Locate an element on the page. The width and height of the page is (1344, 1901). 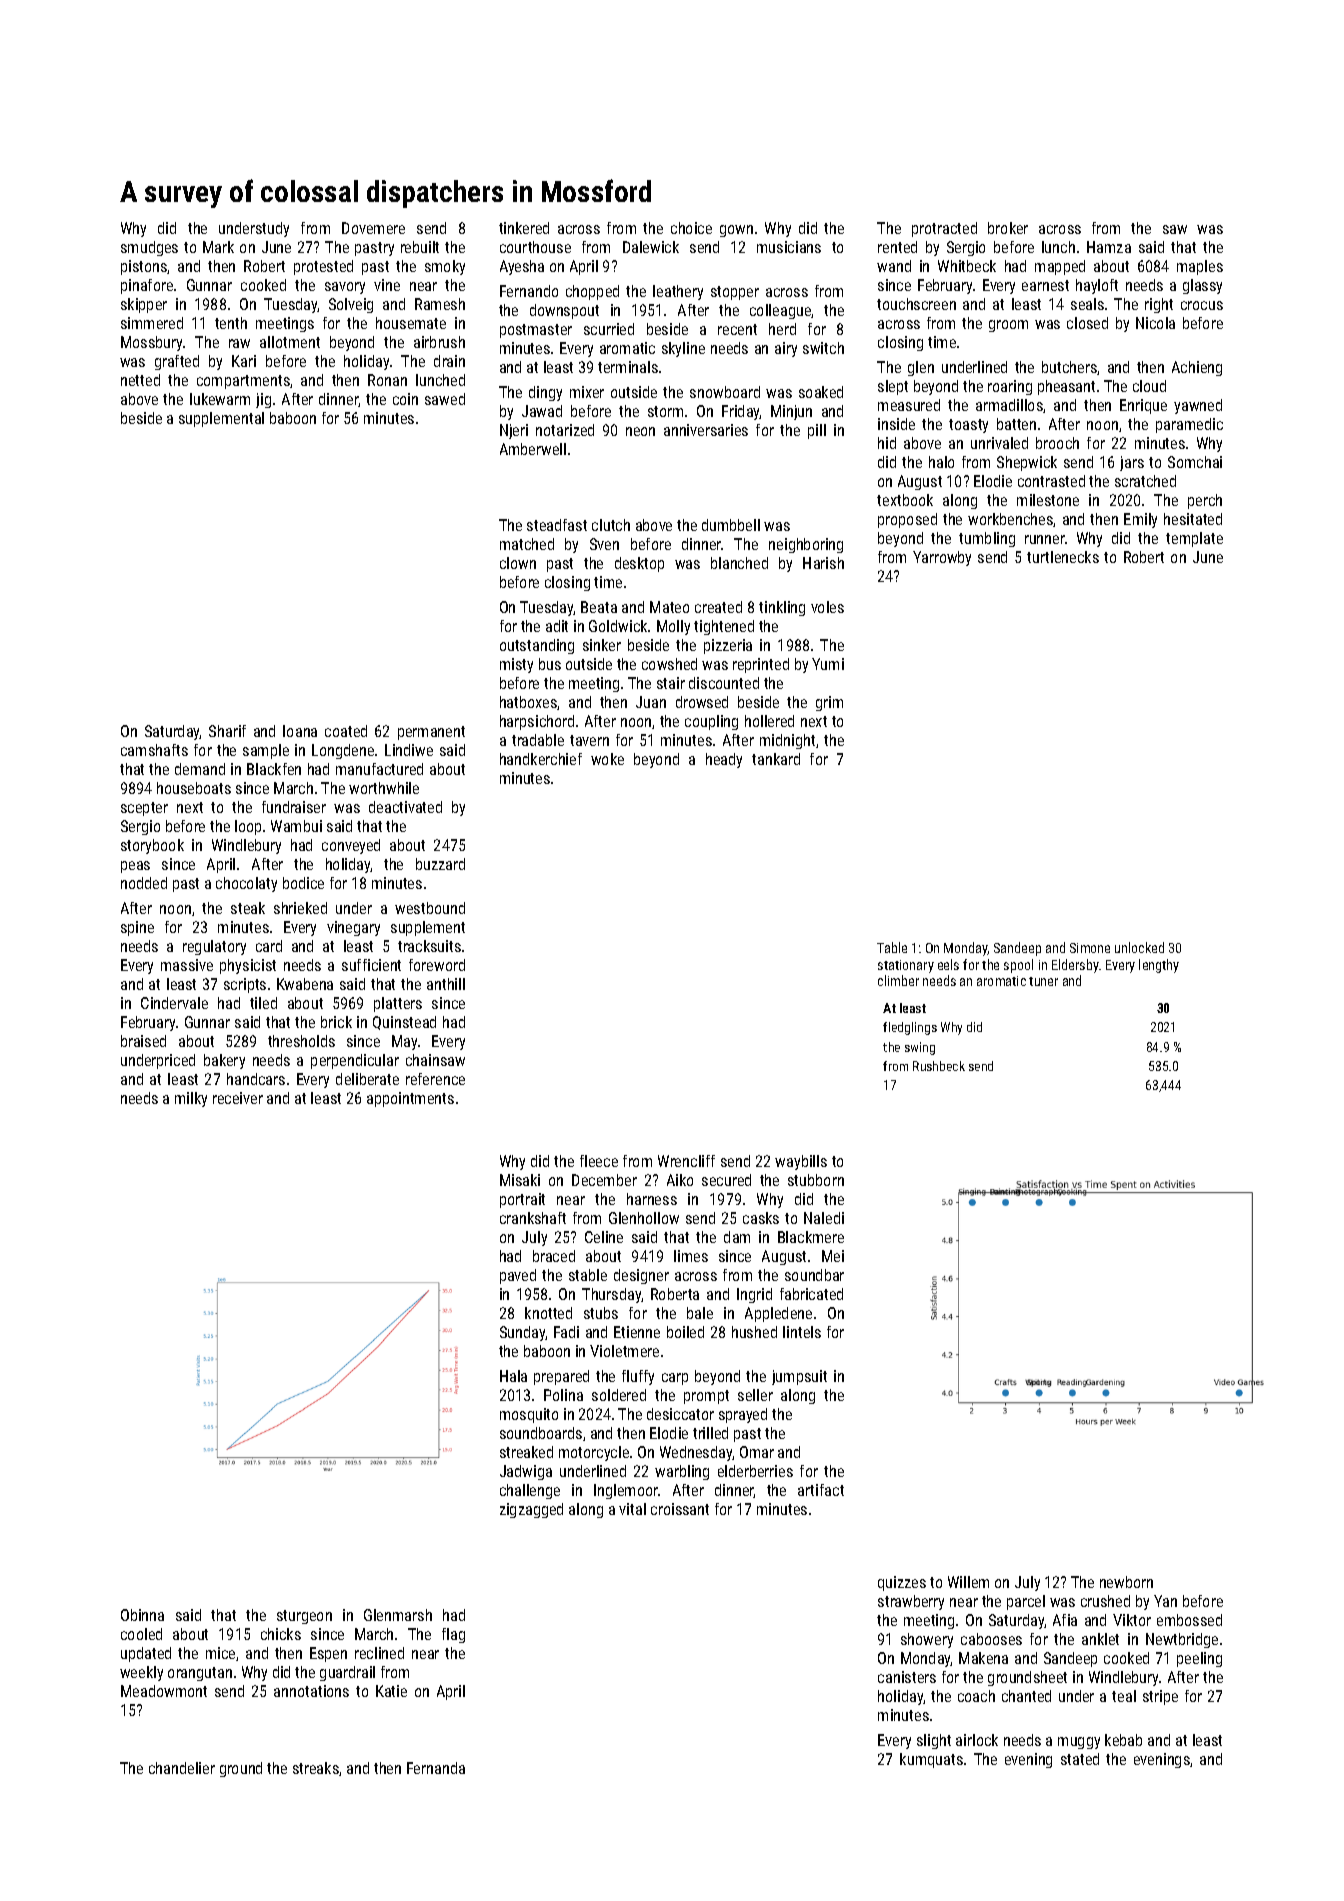
permanent is located at coordinates (431, 733).
